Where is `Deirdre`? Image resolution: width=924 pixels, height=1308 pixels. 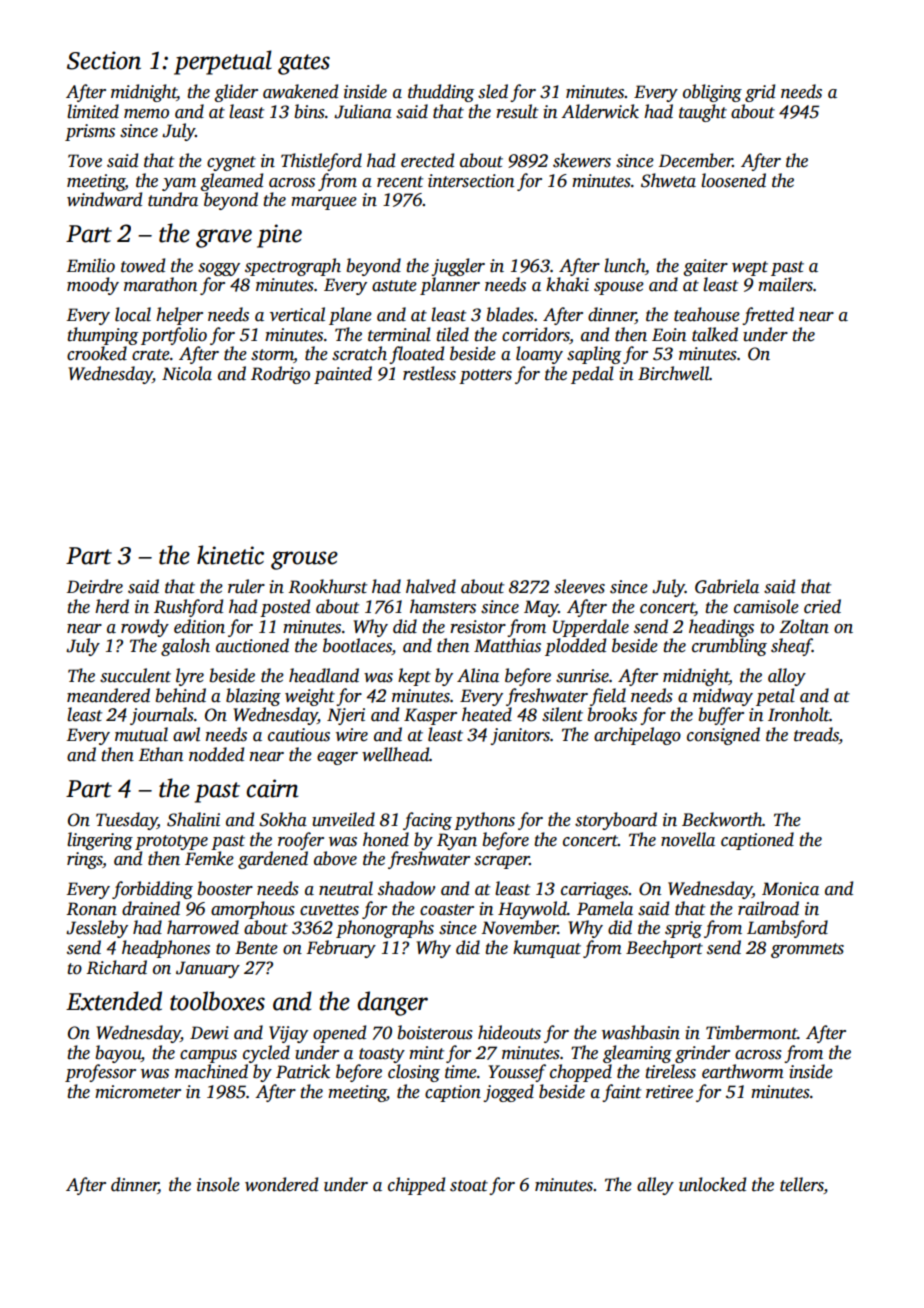 Deirdre is located at coordinates (95, 586).
